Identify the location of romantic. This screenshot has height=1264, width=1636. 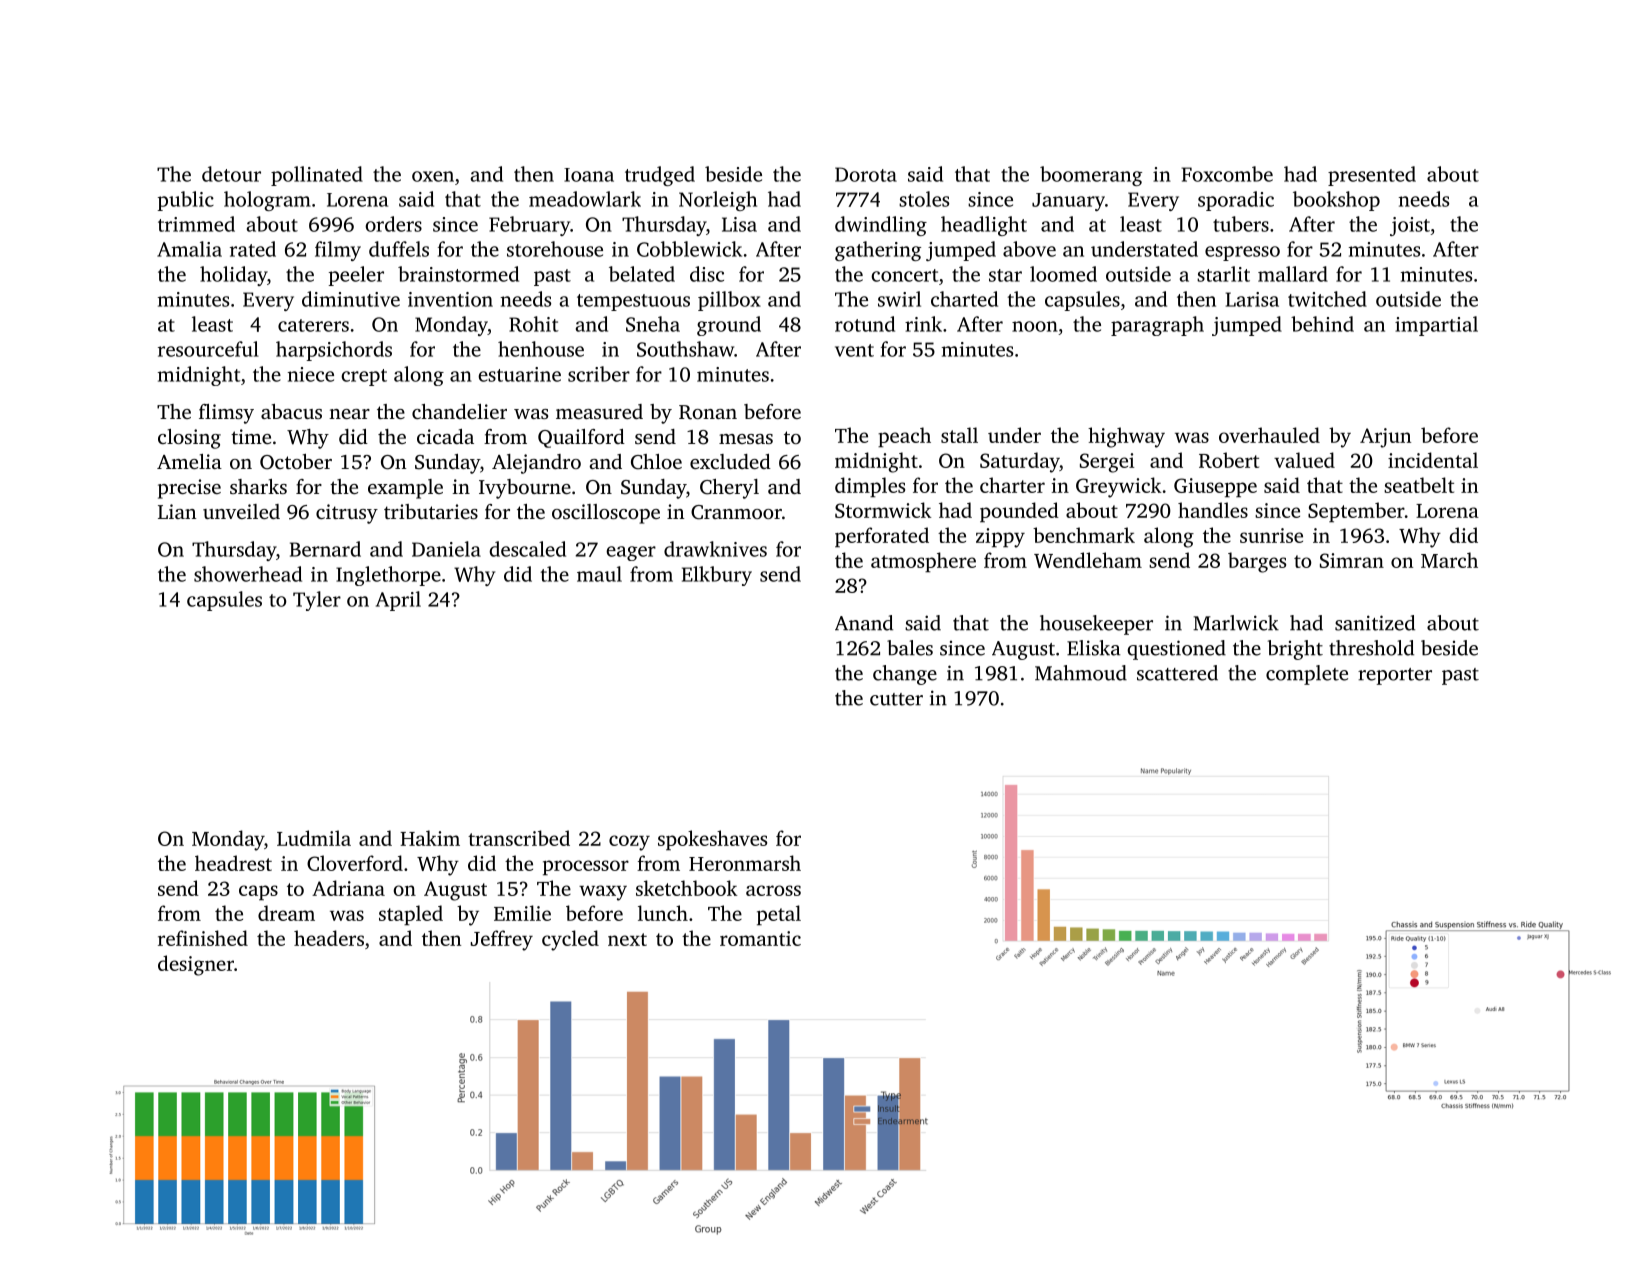
(760, 938).
